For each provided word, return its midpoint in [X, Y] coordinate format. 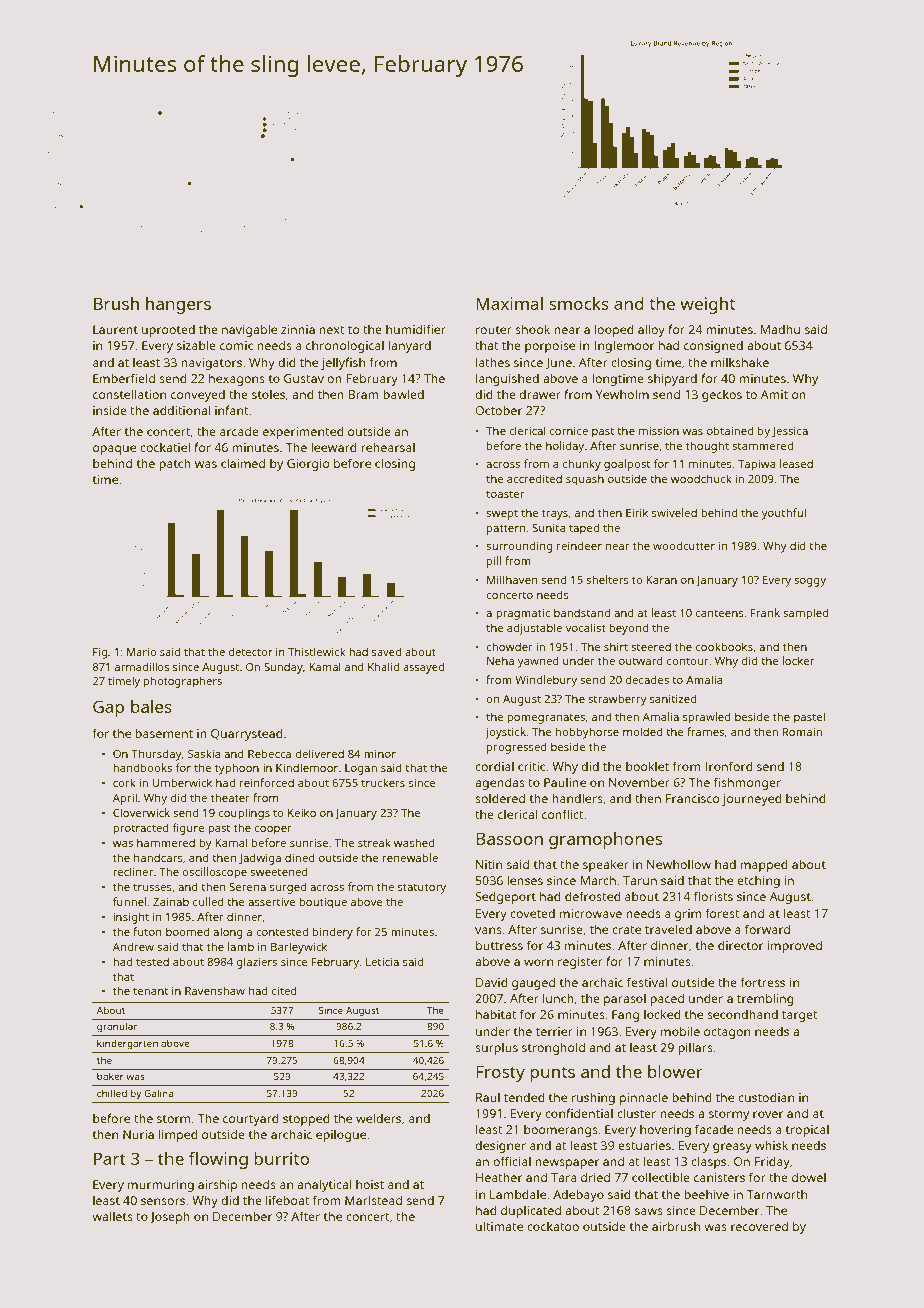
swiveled [674, 512]
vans [488, 930]
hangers [178, 305]
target [800, 1016]
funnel [129, 901]
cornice [569, 431]
